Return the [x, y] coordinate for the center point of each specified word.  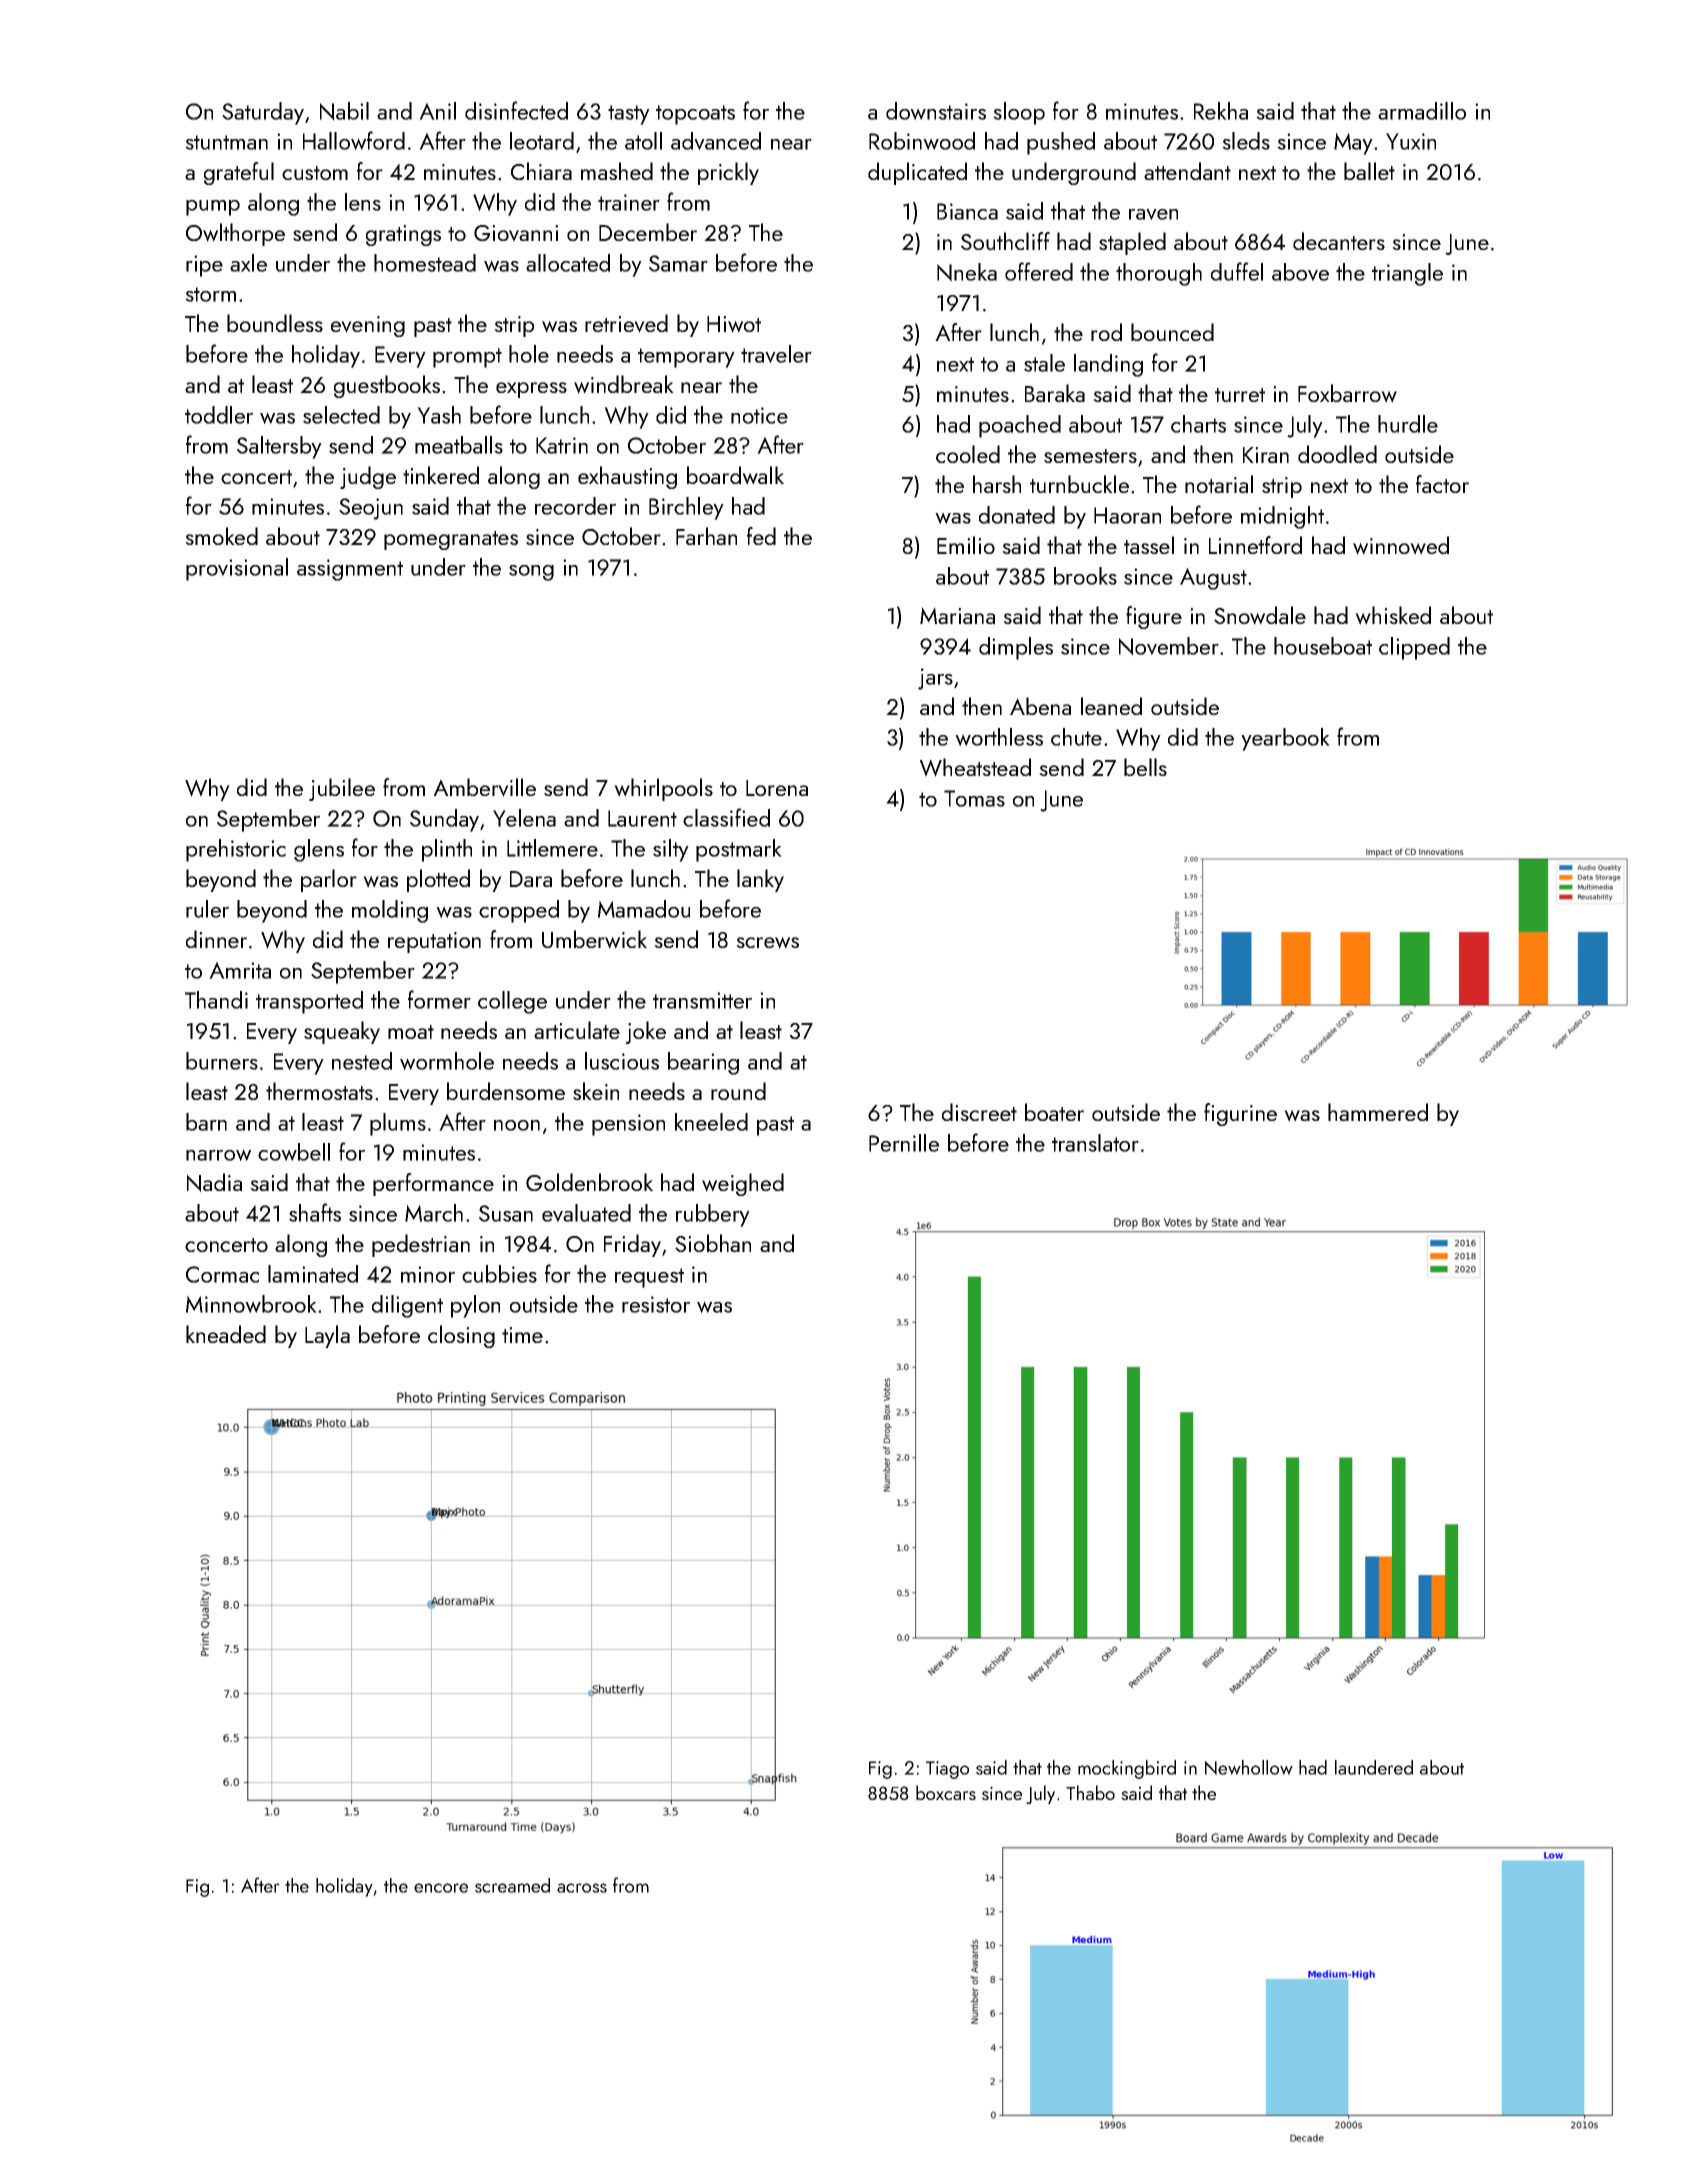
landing [1108, 365]
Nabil [344, 111]
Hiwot [734, 324]
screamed [512, 1885]
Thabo [1090, 1792]
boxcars [946, 1792]
